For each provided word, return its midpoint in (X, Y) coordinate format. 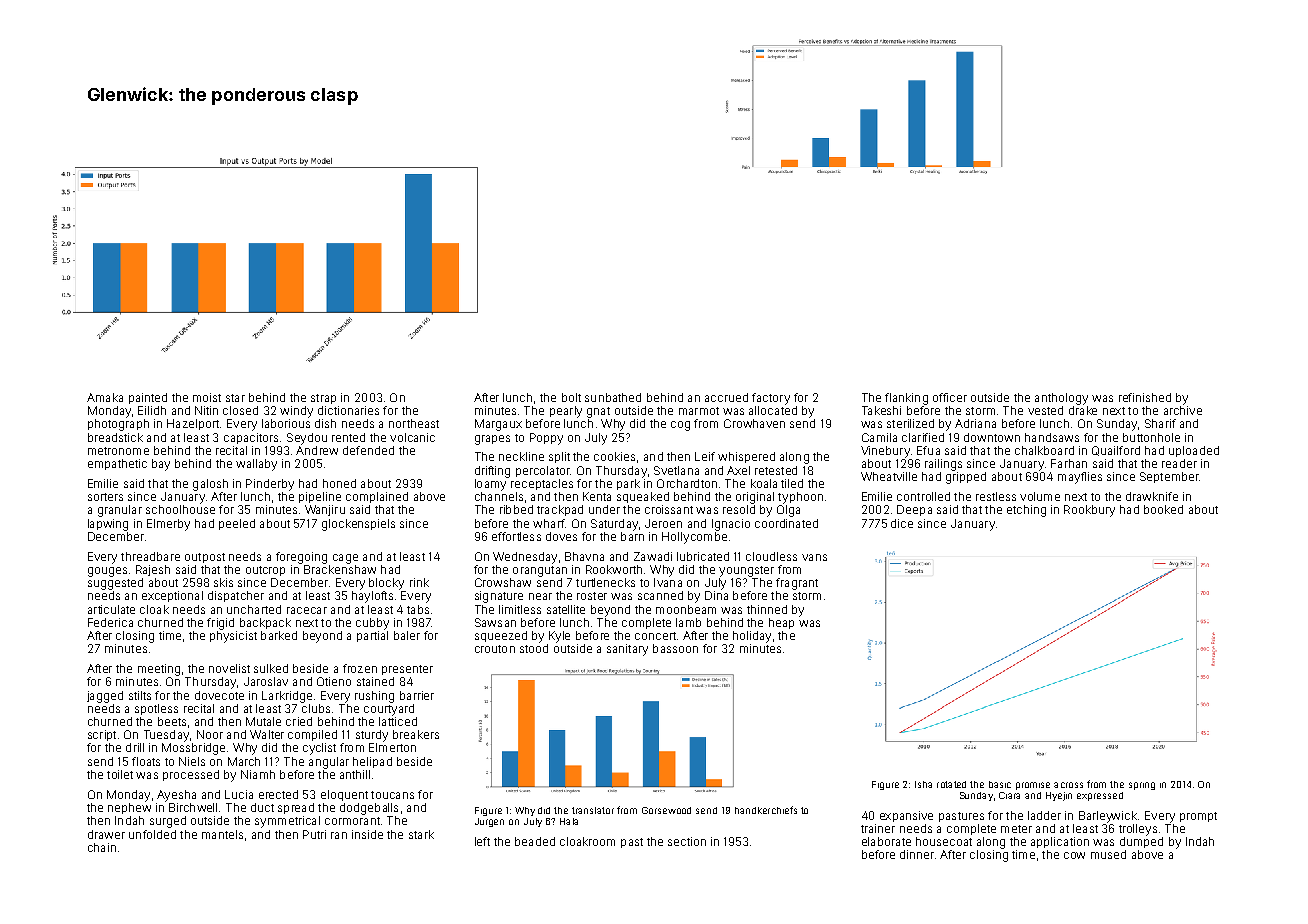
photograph (118, 425)
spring (1142, 786)
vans (814, 557)
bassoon (675, 648)
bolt (571, 397)
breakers (416, 734)
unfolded (152, 834)
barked (279, 635)
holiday (752, 637)
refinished (1145, 397)
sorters (105, 497)
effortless (516, 536)
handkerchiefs (766, 810)
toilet (120, 774)
